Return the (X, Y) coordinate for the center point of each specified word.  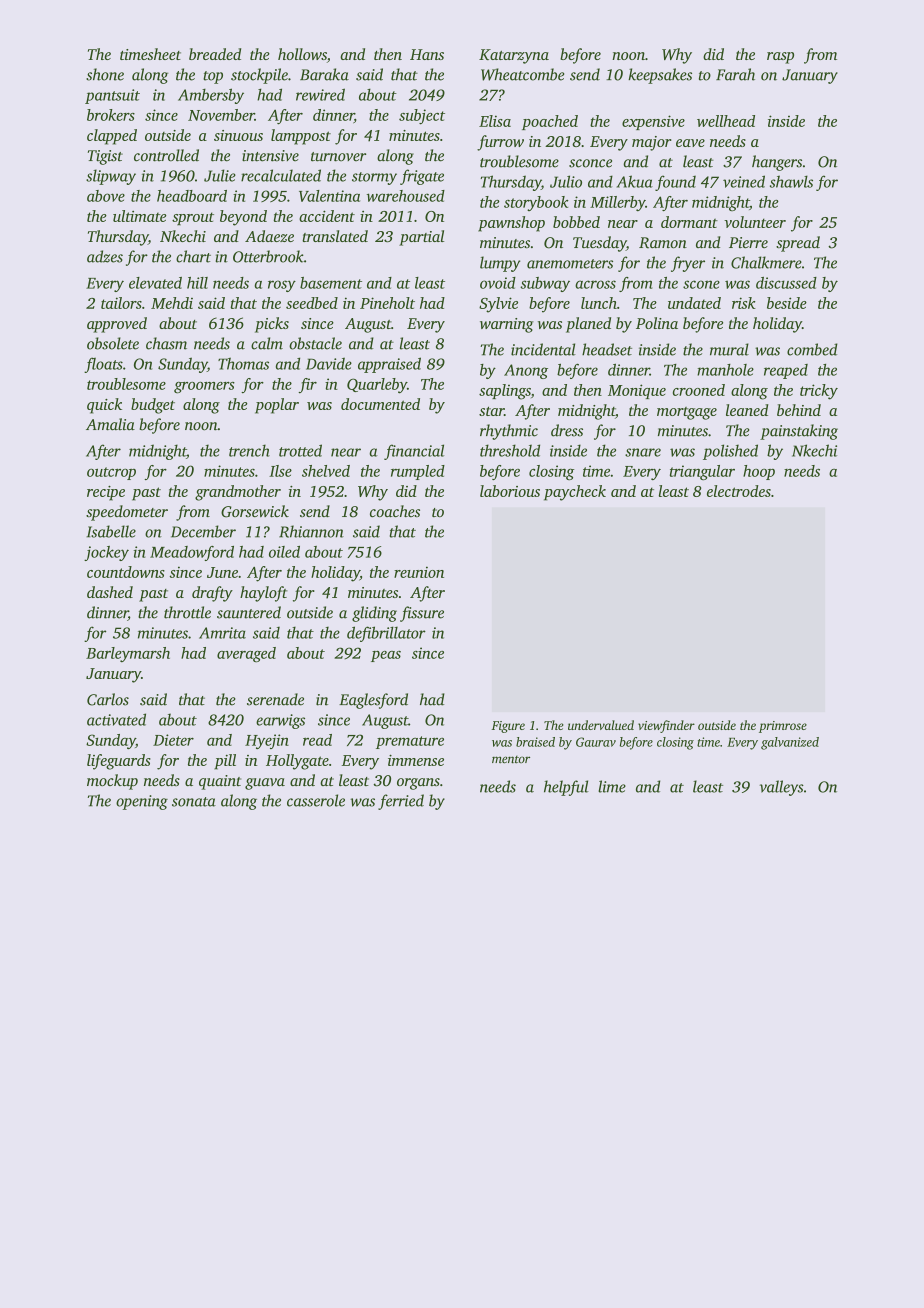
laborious (510, 491)
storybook (536, 203)
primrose (783, 727)
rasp (780, 58)
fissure (422, 614)
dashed (110, 592)
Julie (220, 175)
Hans (427, 54)
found (675, 183)
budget (153, 406)
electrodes (739, 491)
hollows (302, 54)
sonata (194, 802)
